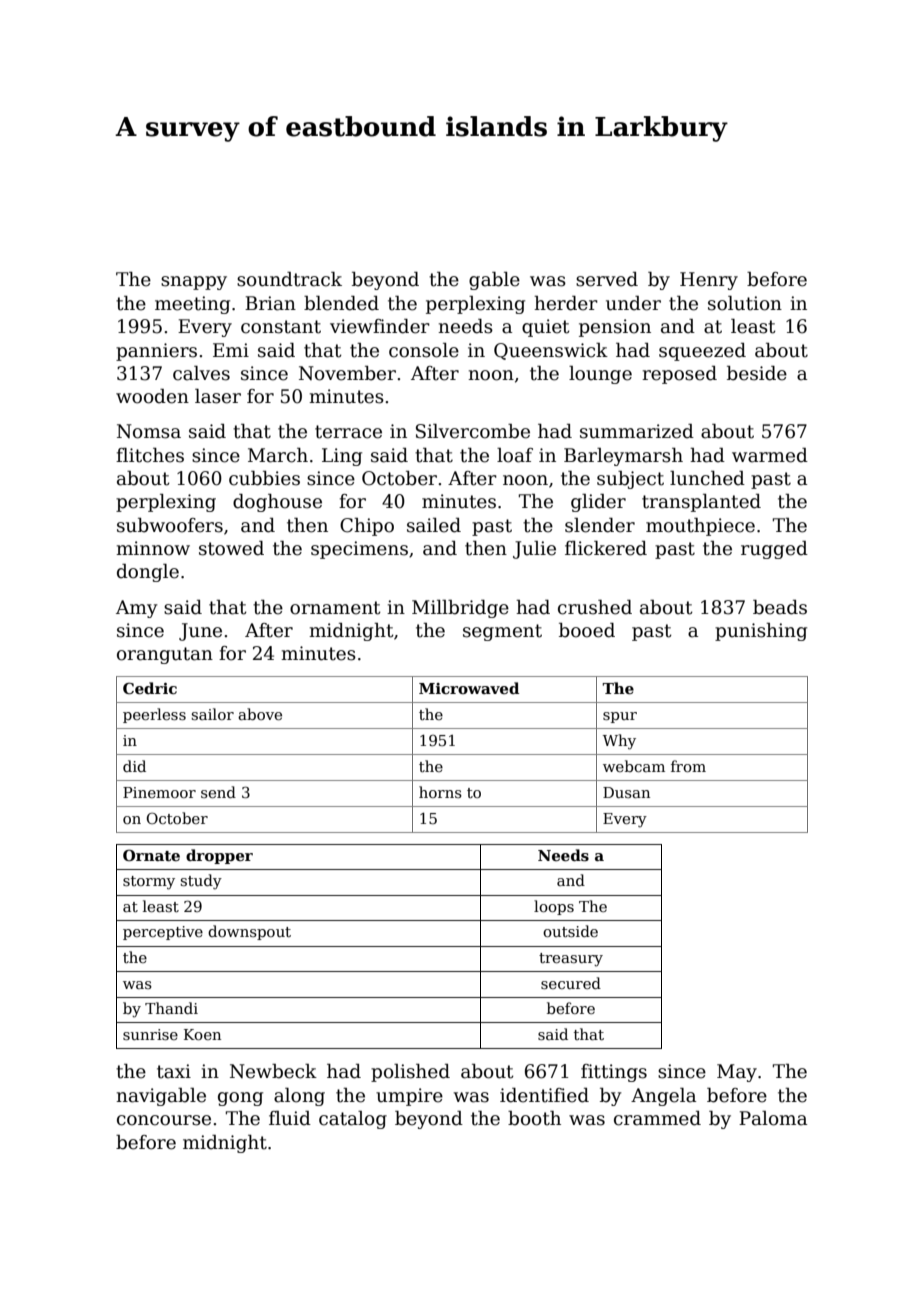 This image has width=924, height=1314. I want to click on constant, so click(281, 327).
